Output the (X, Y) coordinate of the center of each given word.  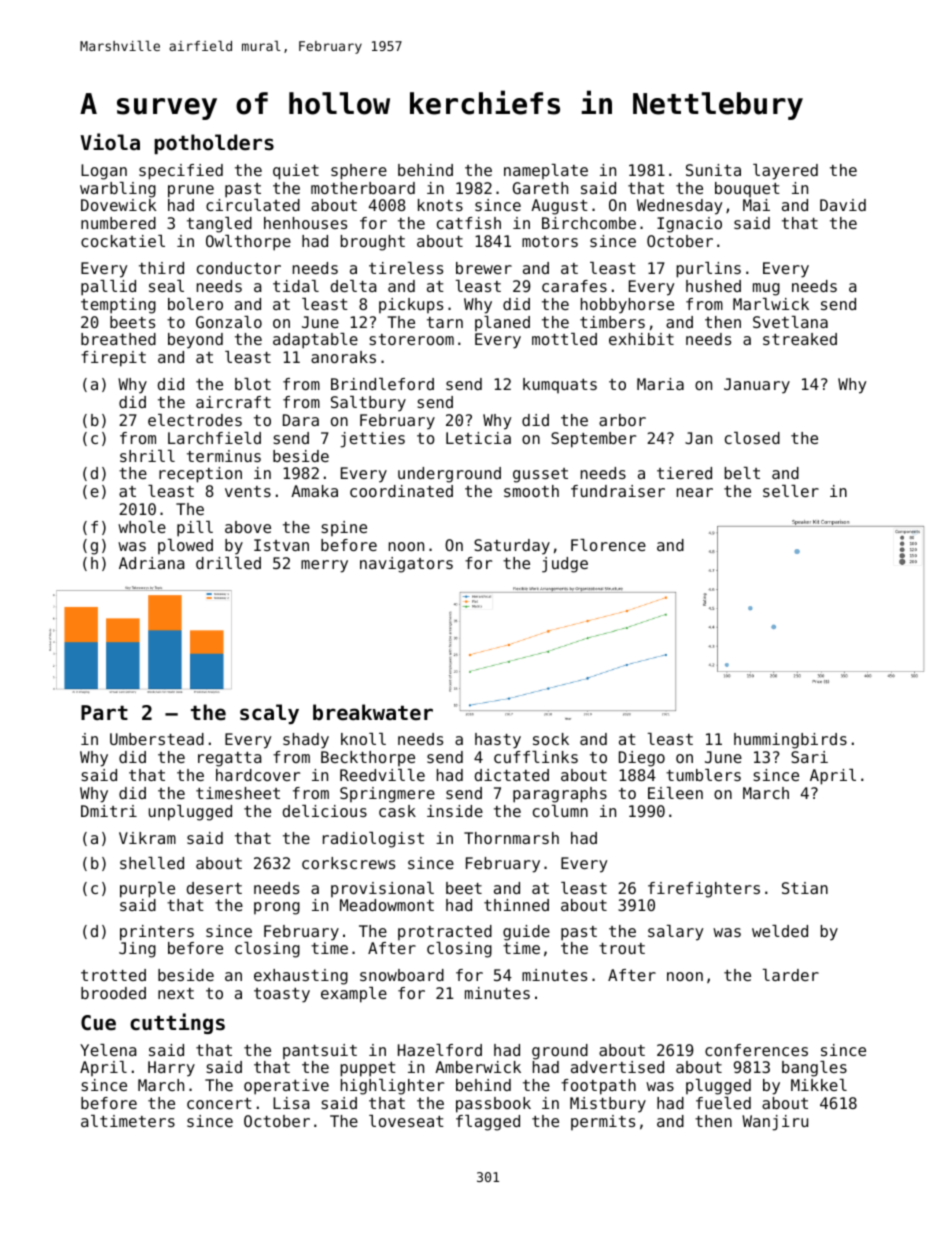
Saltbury (368, 404)
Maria (660, 384)
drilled (228, 563)
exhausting (301, 977)
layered (785, 172)
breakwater (373, 712)
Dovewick (119, 205)
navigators (406, 565)
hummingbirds (790, 741)
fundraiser (618, 491)
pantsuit (320, 1051)
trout (622, 948)
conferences (756, 1050)
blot (253, 384)
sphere (359, 172)
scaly (269, 714)
